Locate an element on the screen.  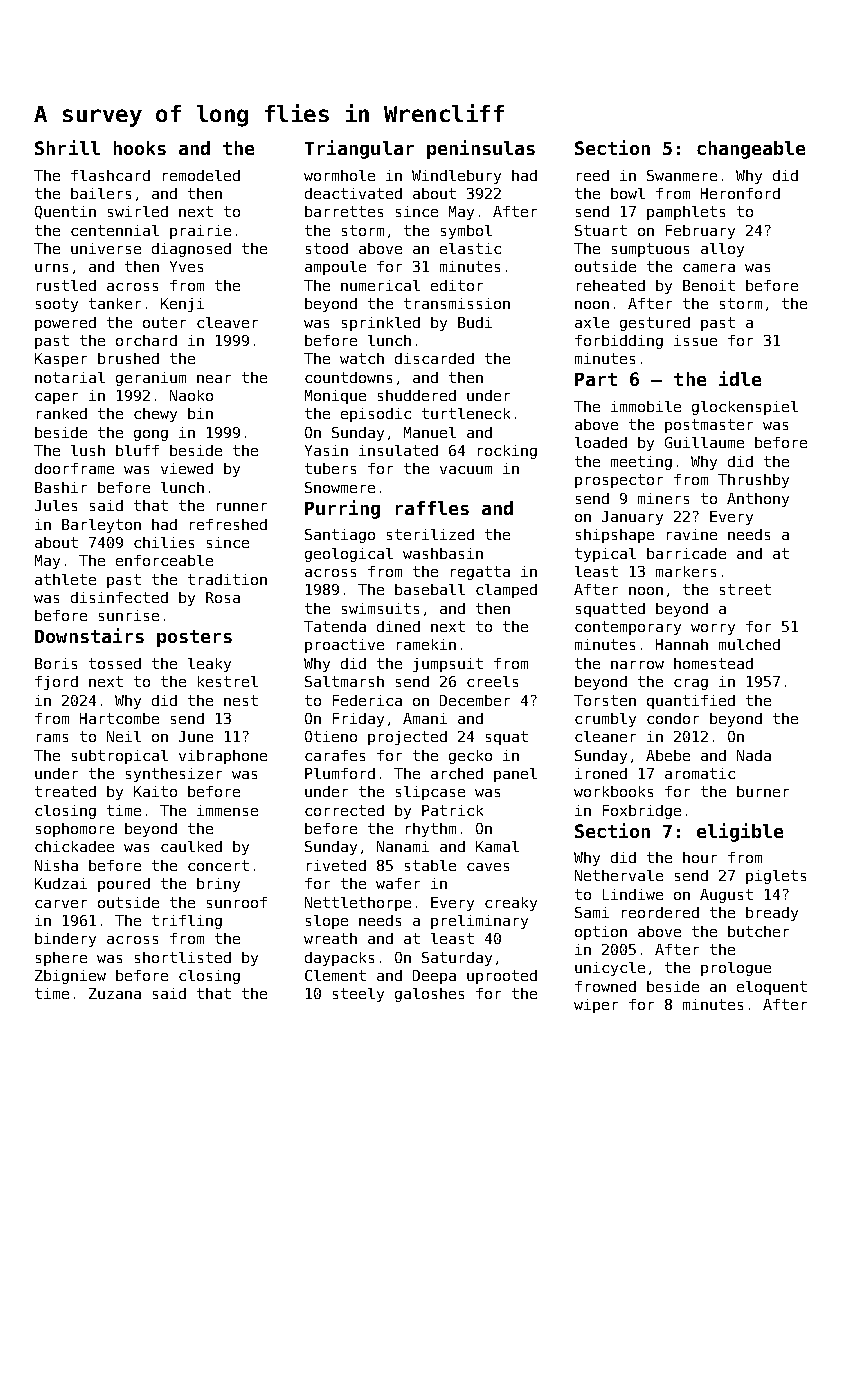
Nisha is located at coordinates (56, 865).
